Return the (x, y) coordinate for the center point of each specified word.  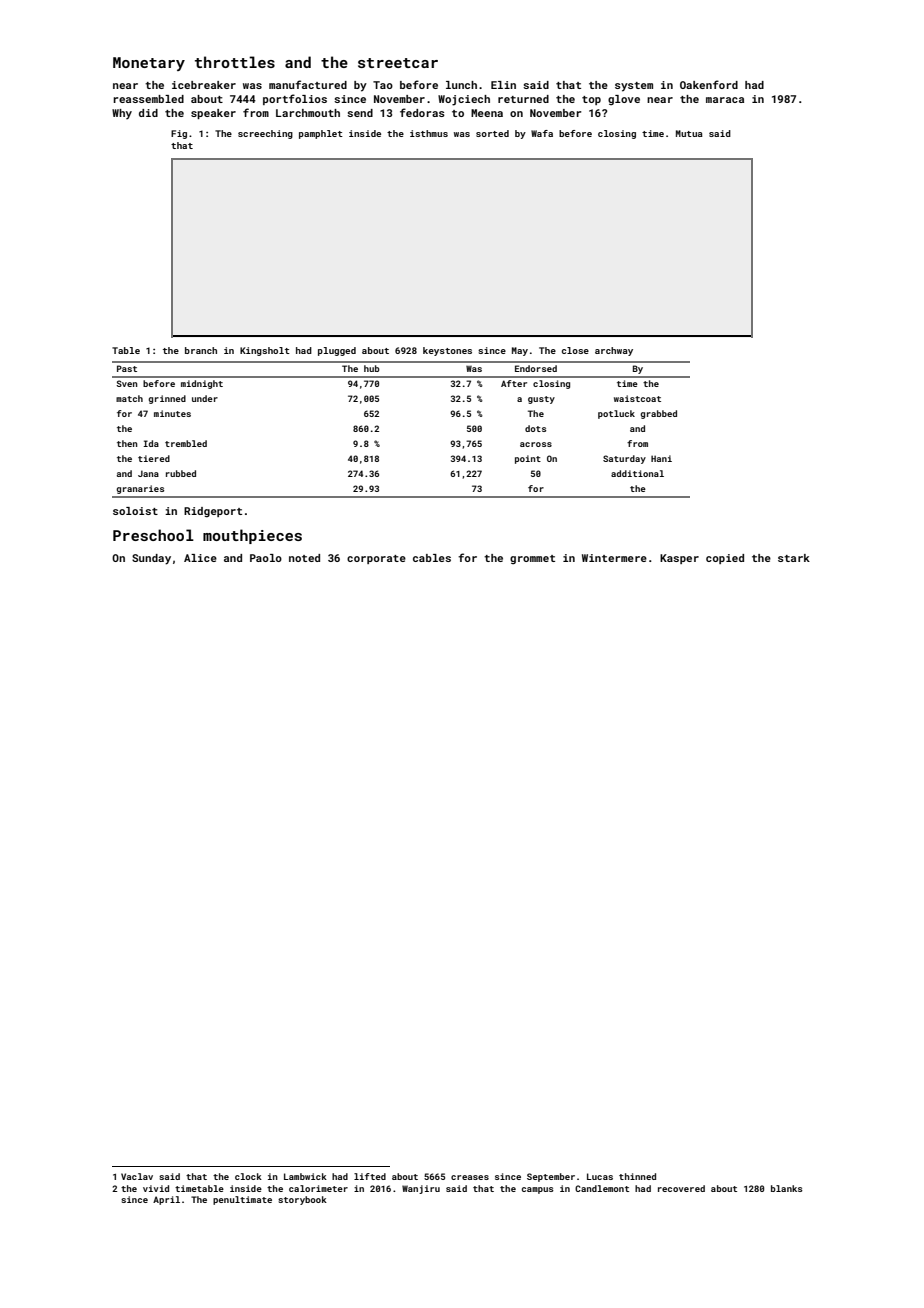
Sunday (151, 559)
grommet (532, 559)
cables (432, 558)
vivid (156, 1188)
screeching (265, 134)
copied (725, 559)
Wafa (542, 133)
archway (614, 351)
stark (794, 558)
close (575, 350)
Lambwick (305, 1176)
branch (201, 350)
